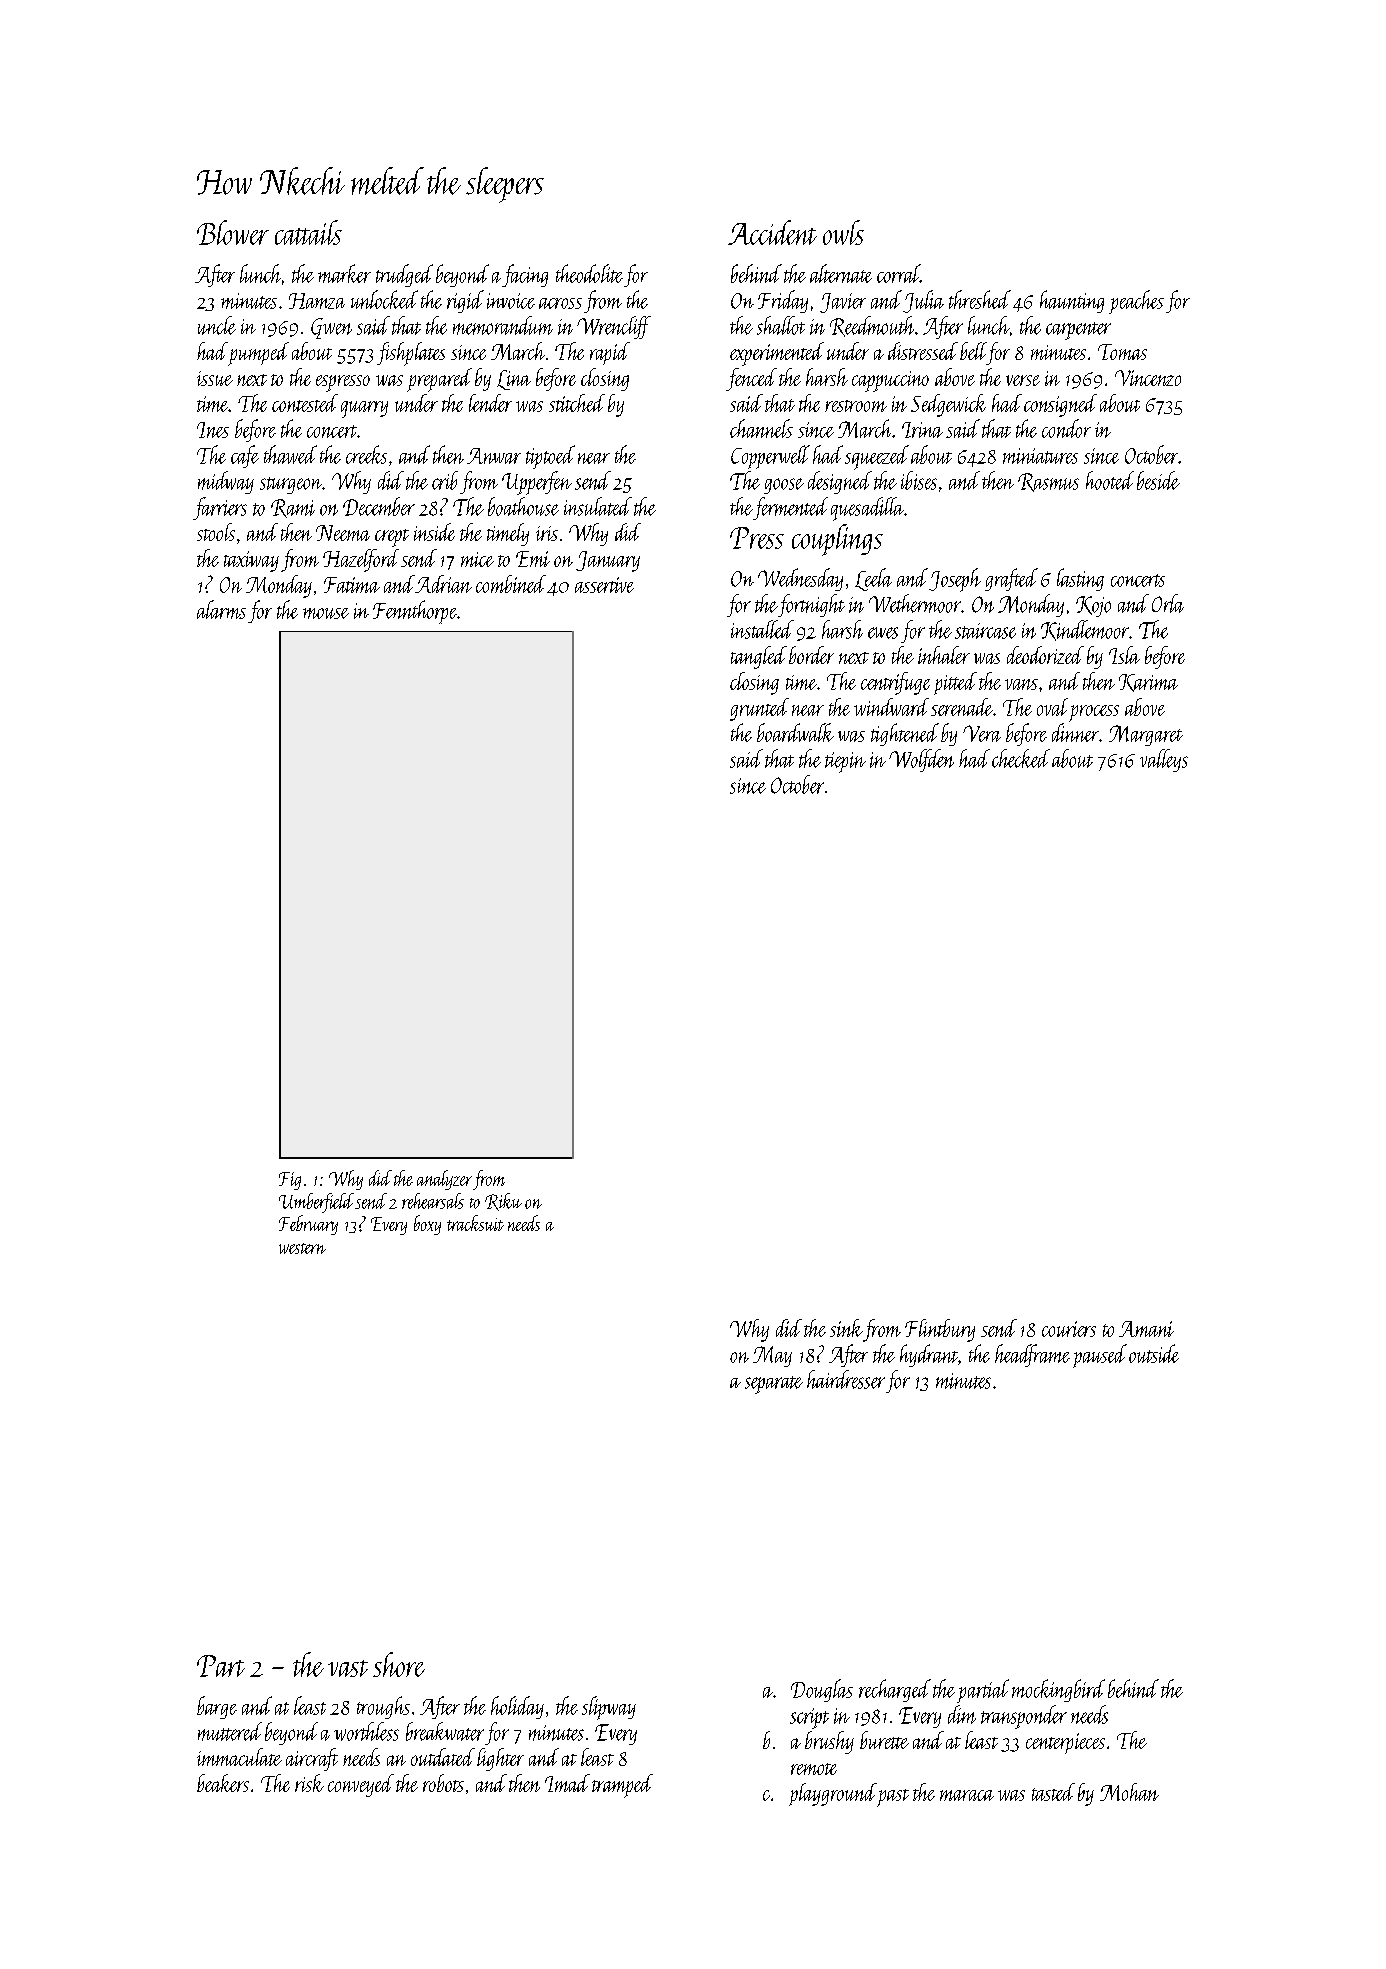 The width and height of the screenshot is (1386, 1969). Describe the element at coordinates (221, 609) in the screenshot. I see `alarms` at that location.
